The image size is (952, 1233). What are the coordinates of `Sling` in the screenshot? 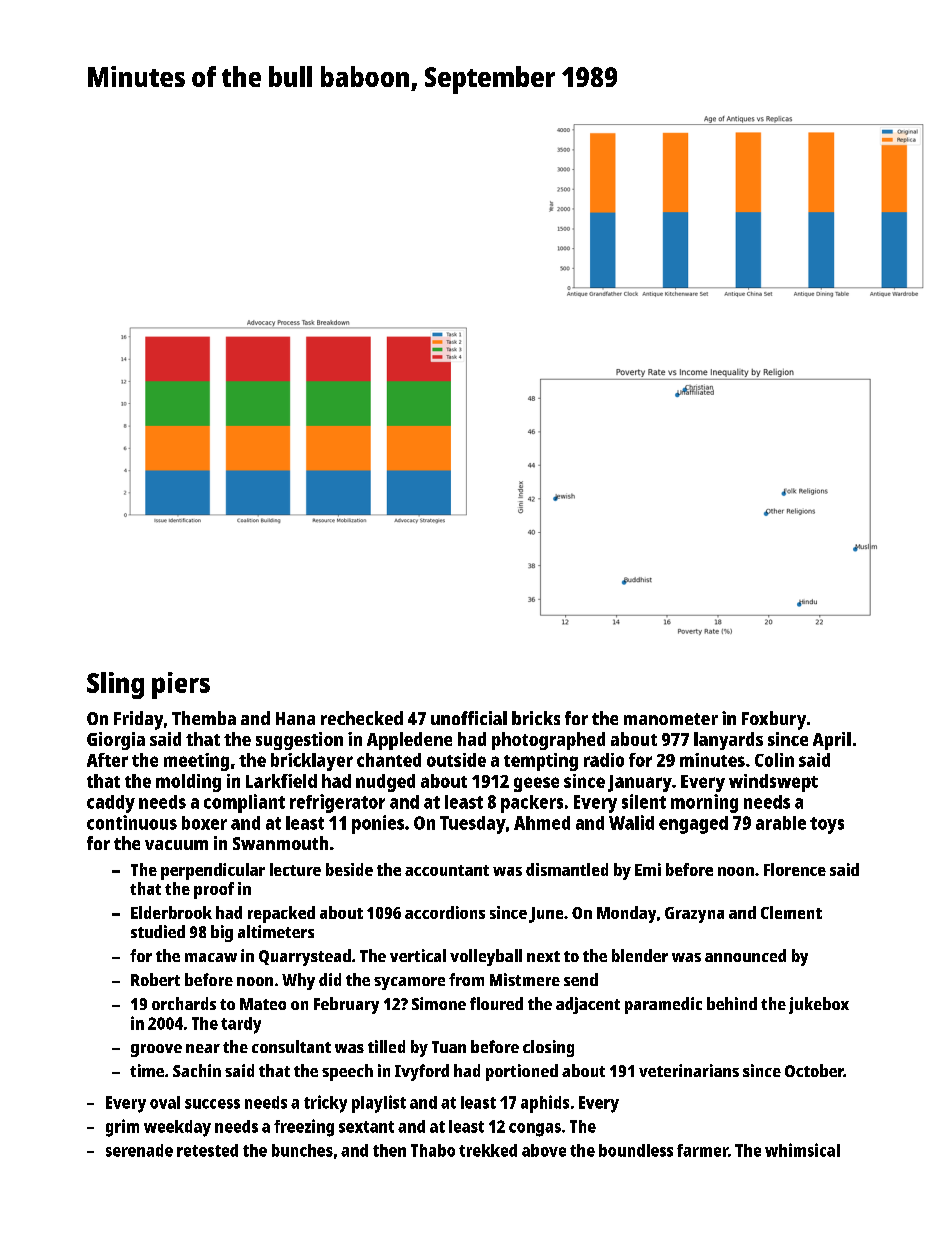 It's located at (115, 685).
